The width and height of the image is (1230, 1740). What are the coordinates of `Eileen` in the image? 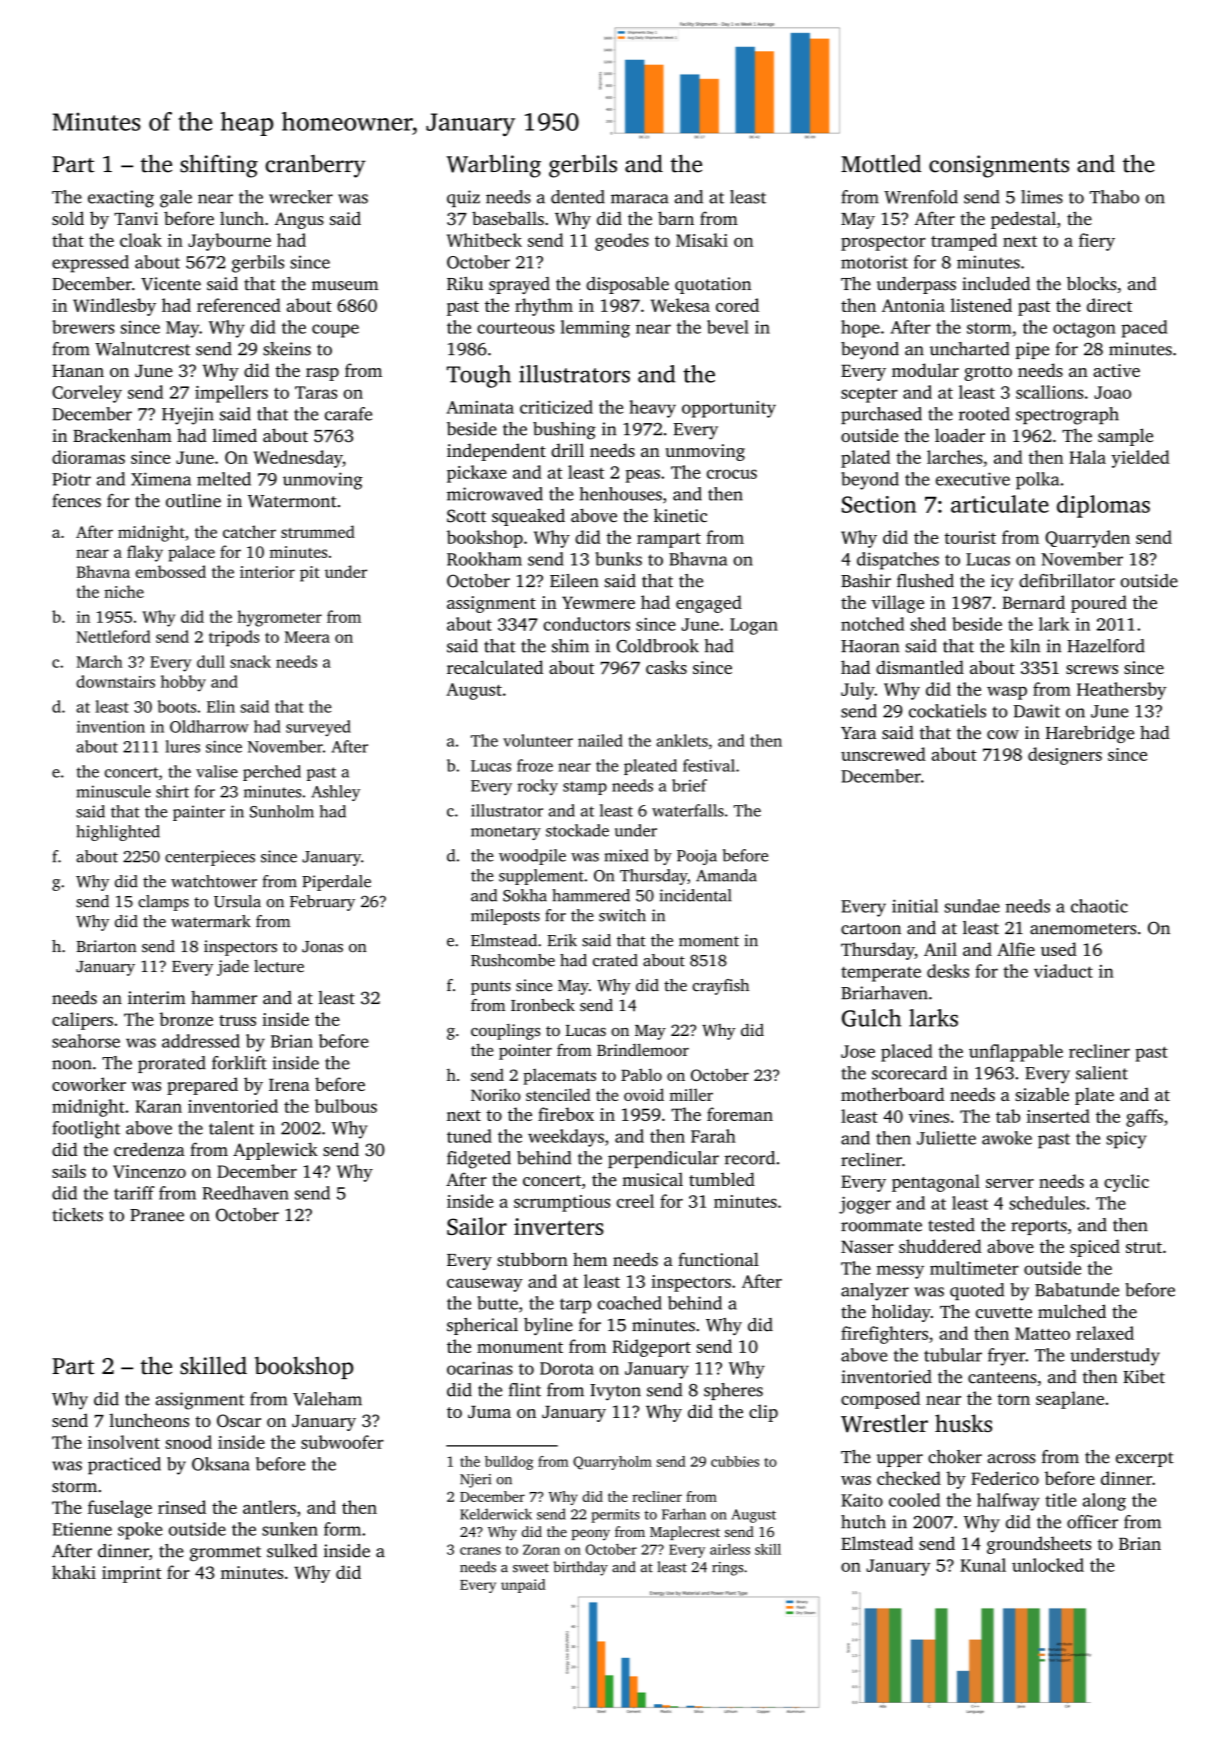 It's located at (574, 581).
